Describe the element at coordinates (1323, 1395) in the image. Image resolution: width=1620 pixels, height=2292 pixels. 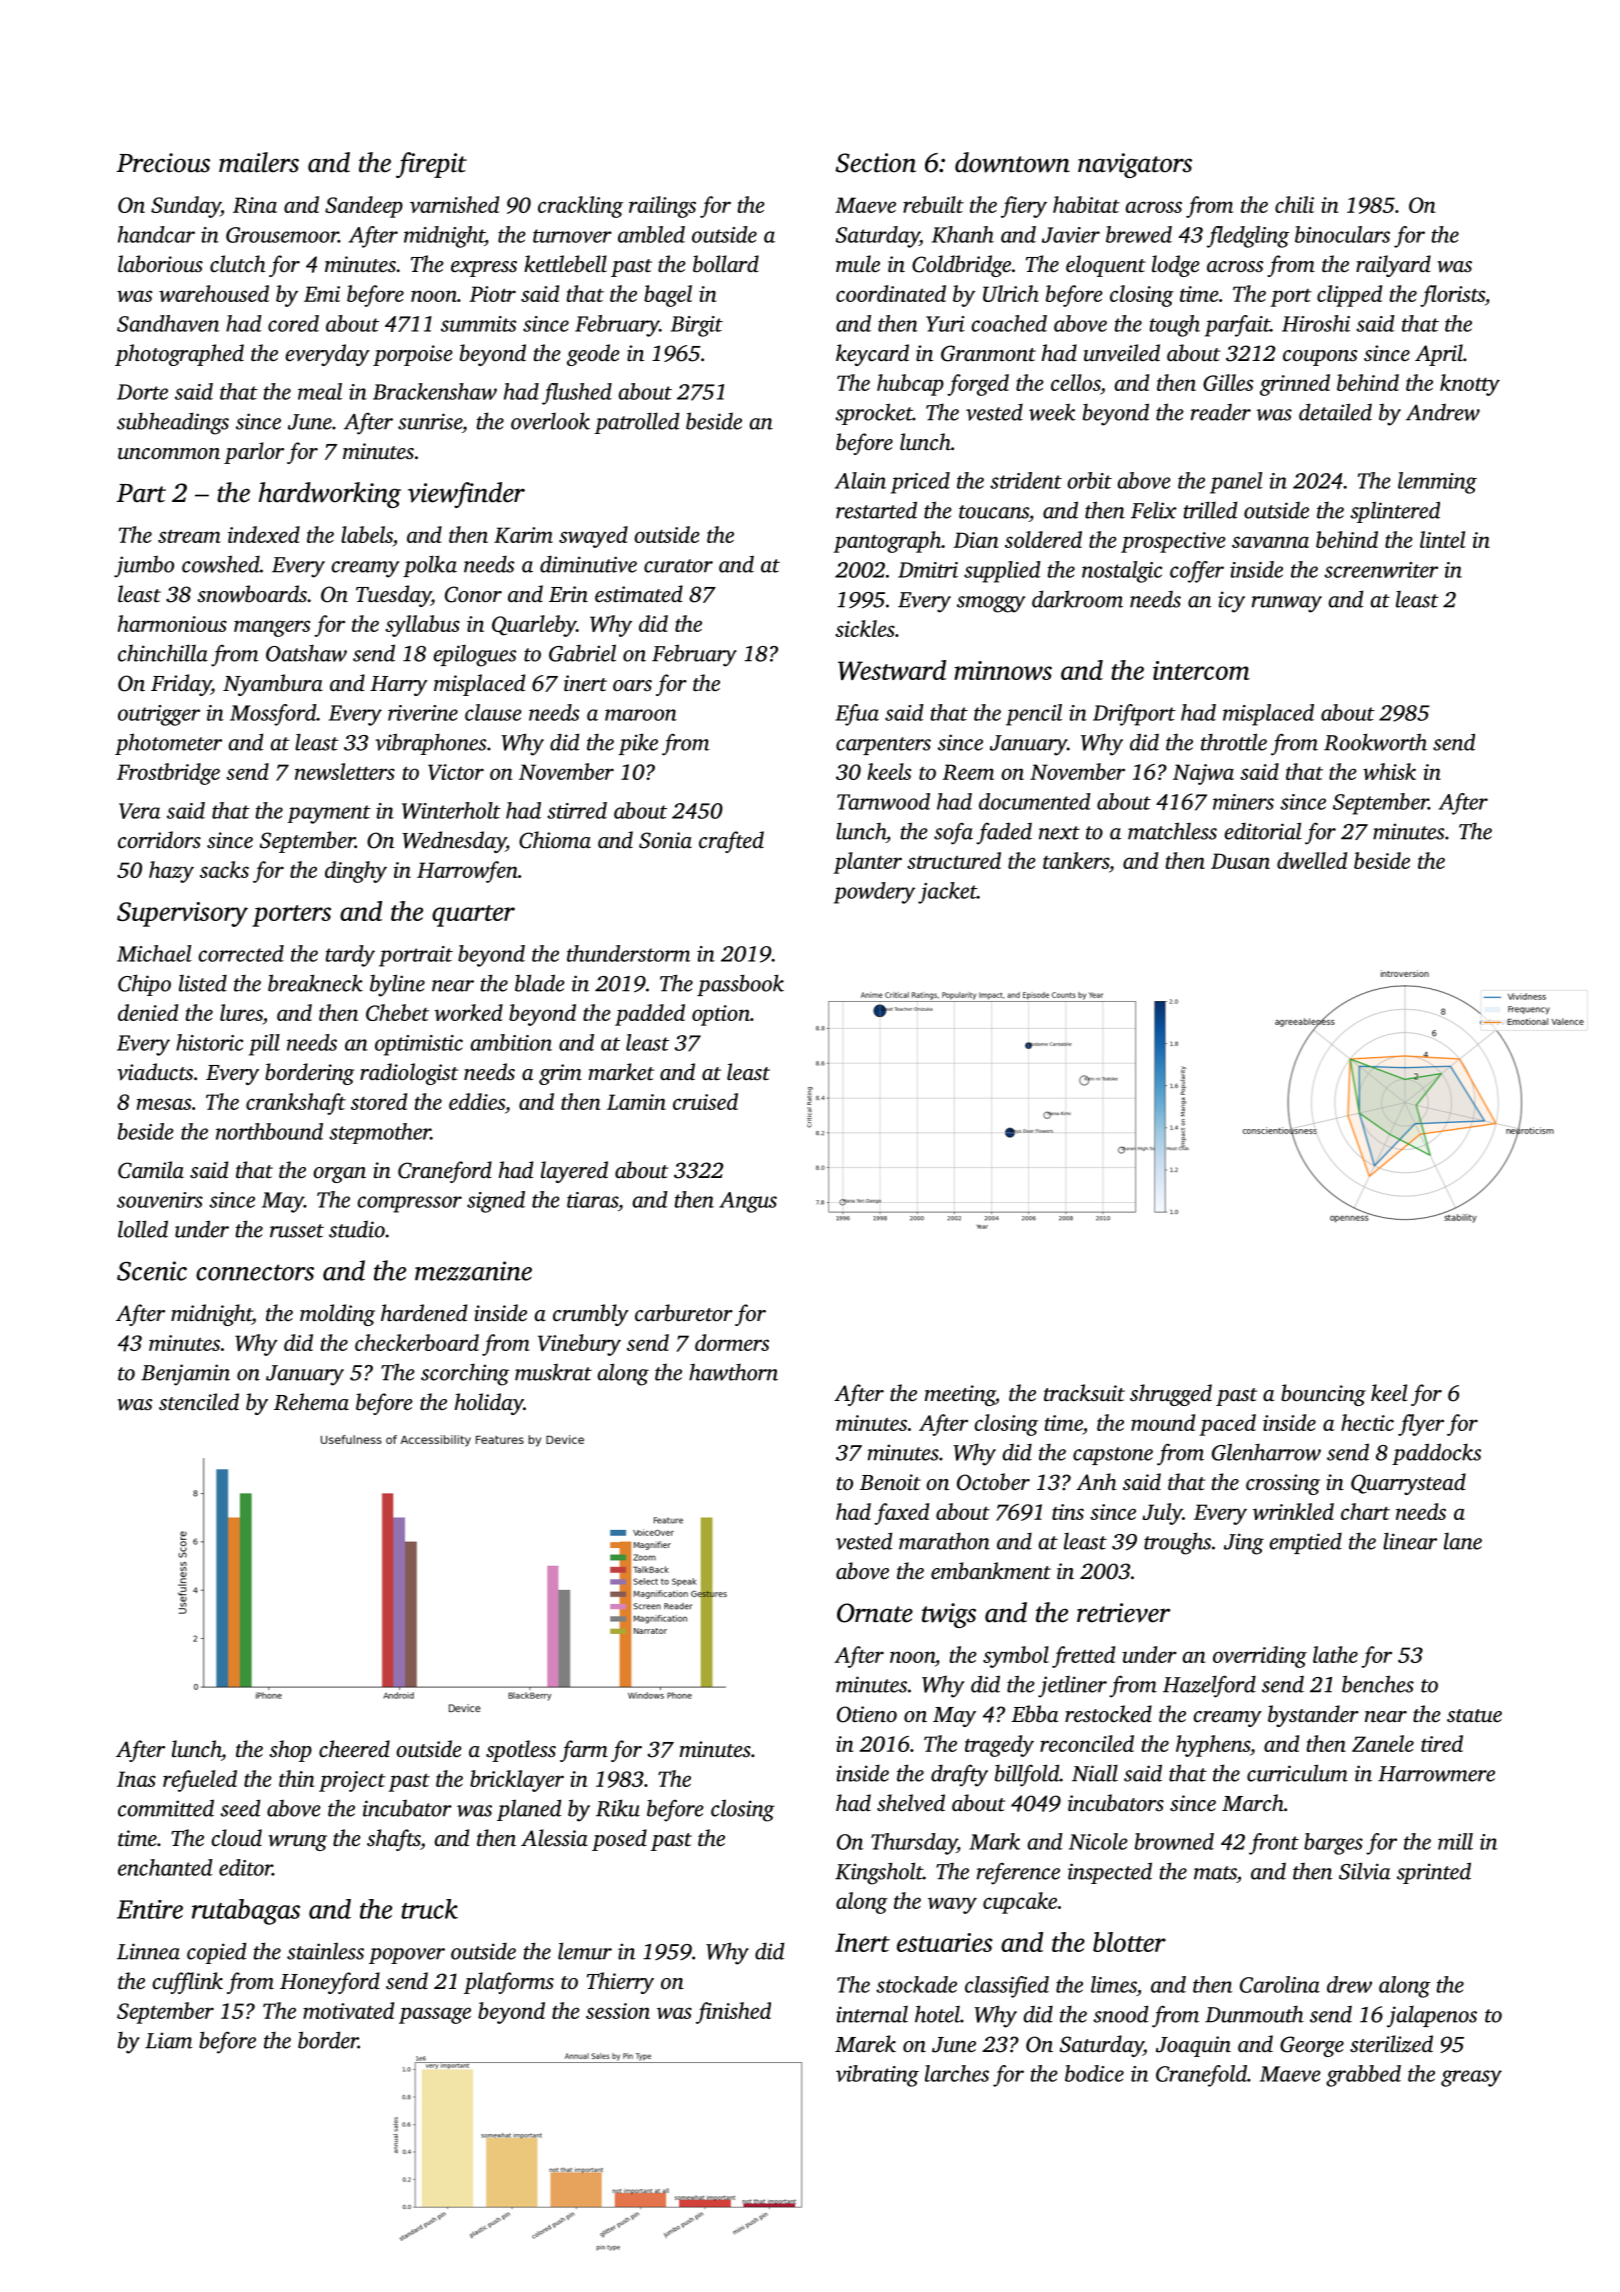
I see `bouncing` at that location.
